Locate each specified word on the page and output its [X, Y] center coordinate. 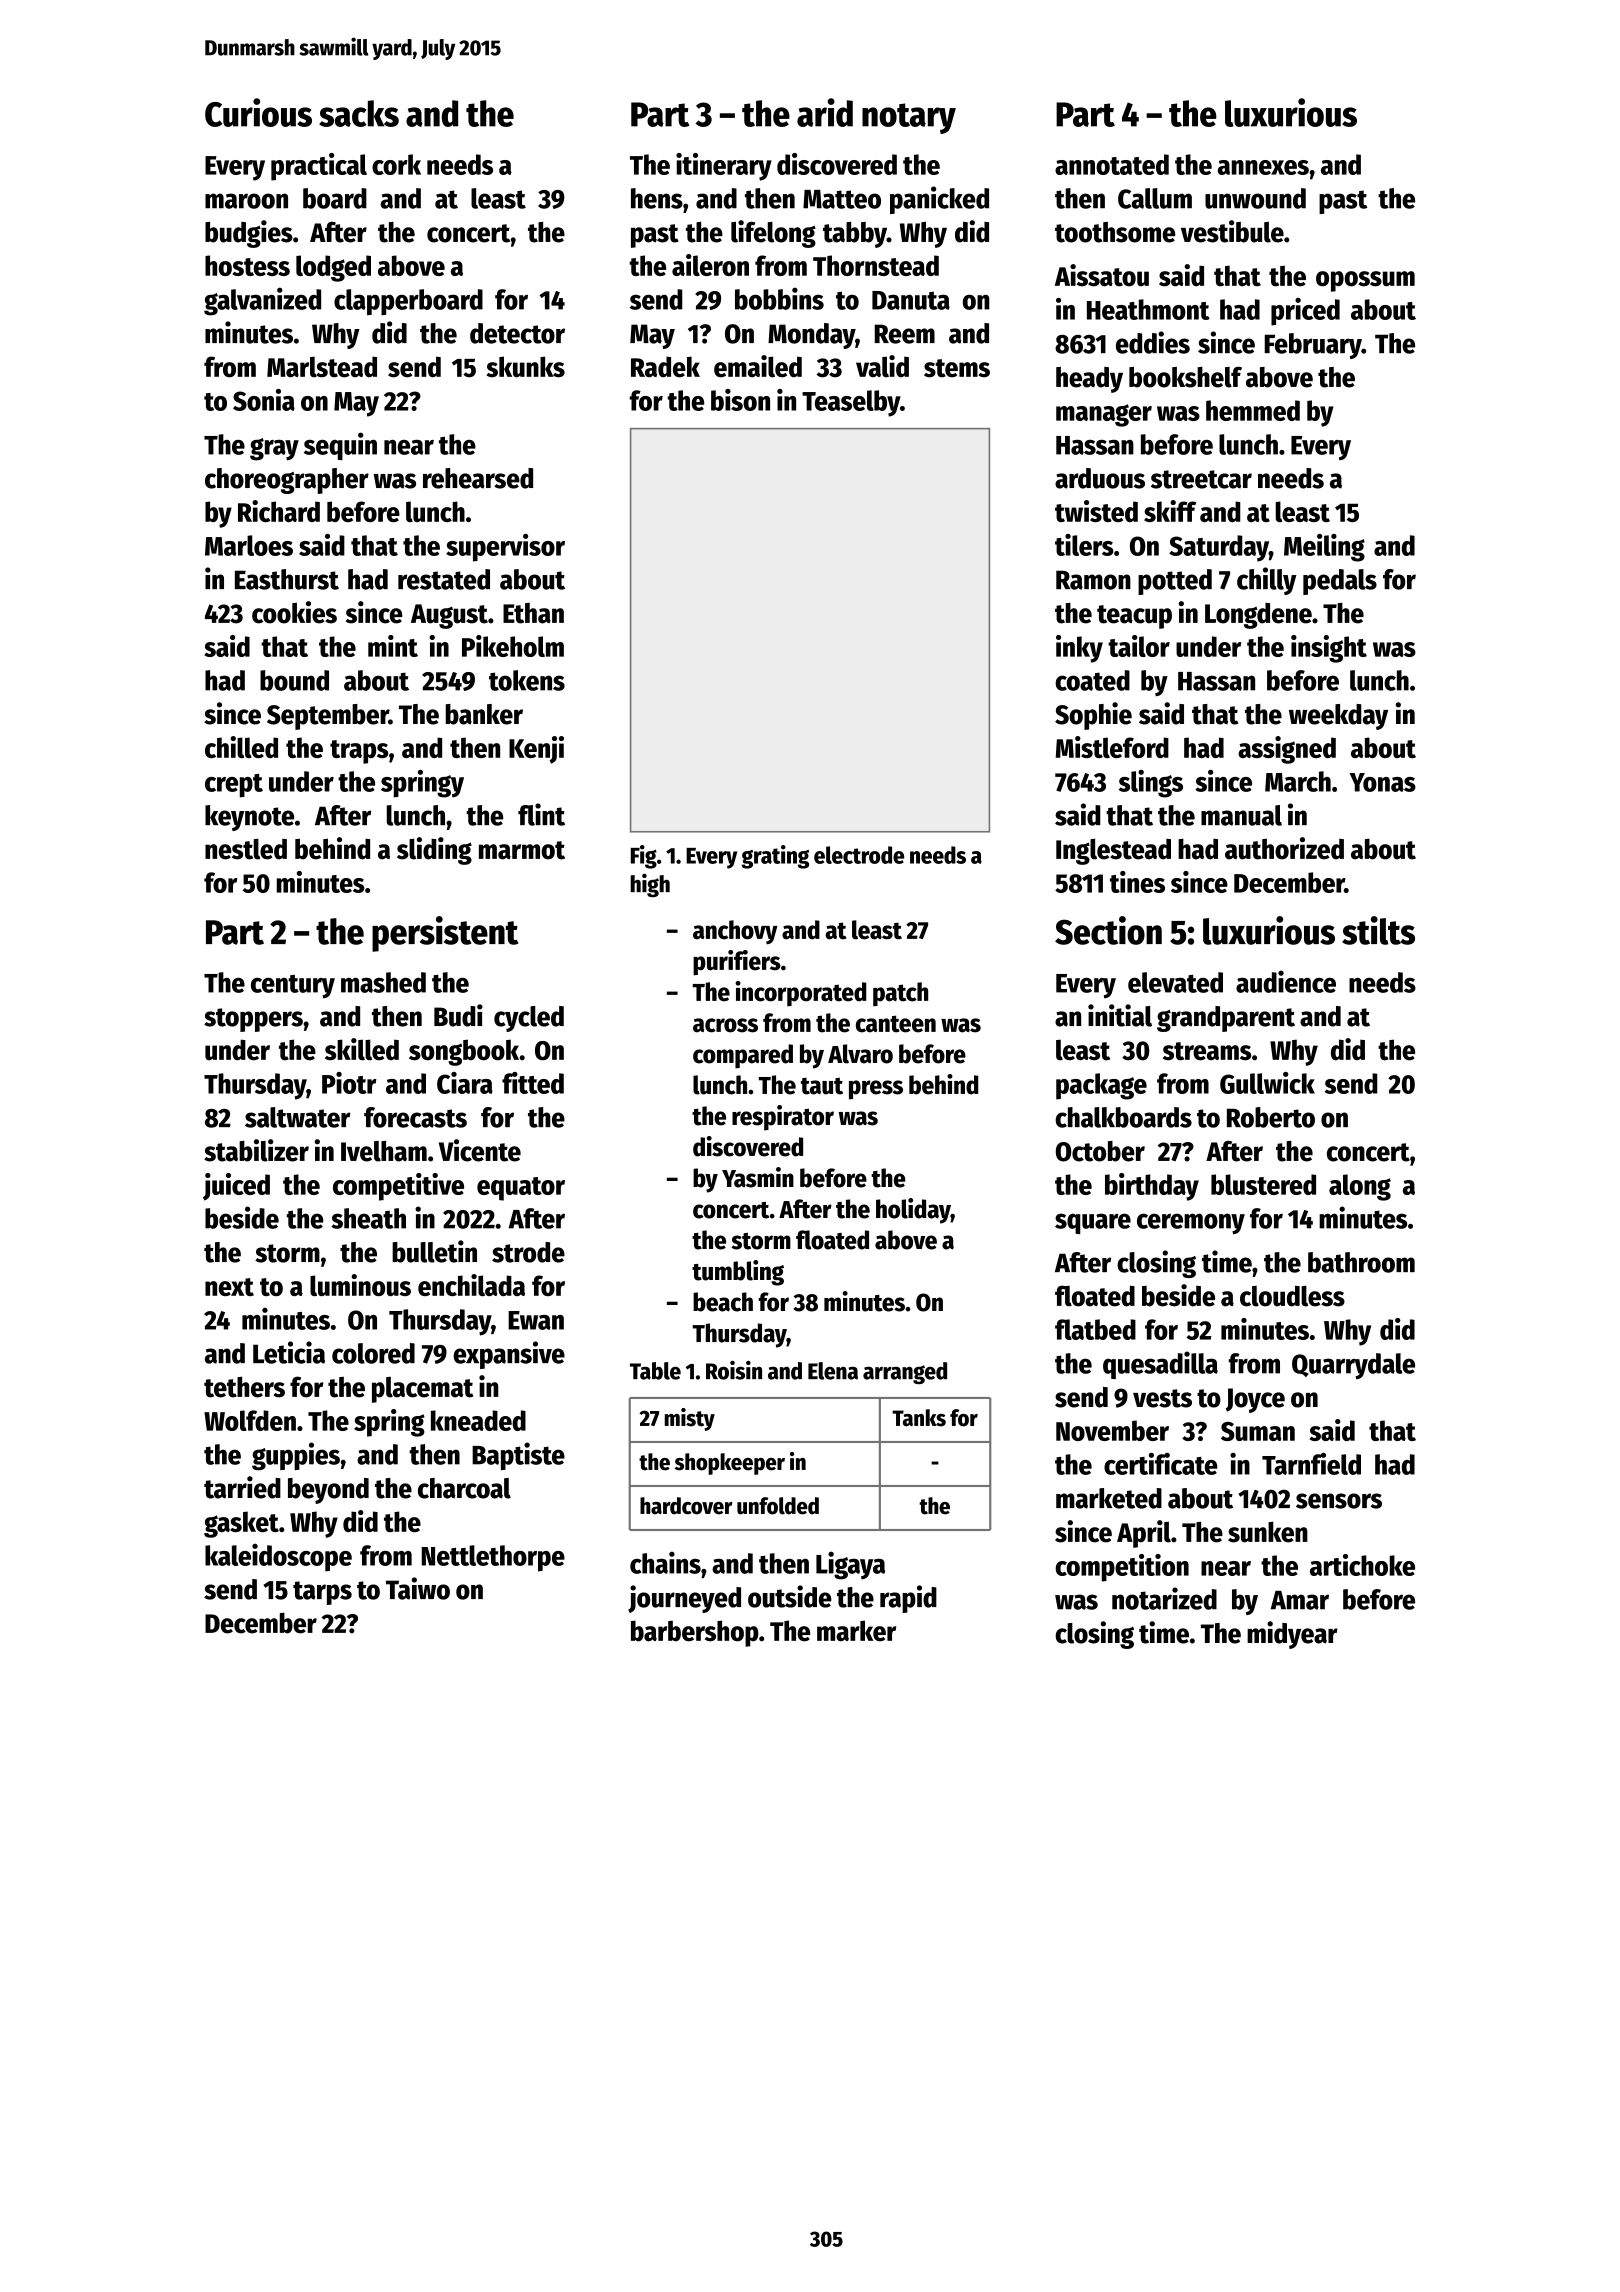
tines [1137, 882]
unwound [1255, 198]
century [293, 986]
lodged [333, 268]
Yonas [1382, 782]
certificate [1161, 1464]
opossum [1365, 281]
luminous [360, 1285]
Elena [833, 1371]
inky [1079, 649]
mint [393, 646]
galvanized [262, 301]
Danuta [911, 300]
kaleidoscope [278, 1558]
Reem [905, 334]
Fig [644, 857]
